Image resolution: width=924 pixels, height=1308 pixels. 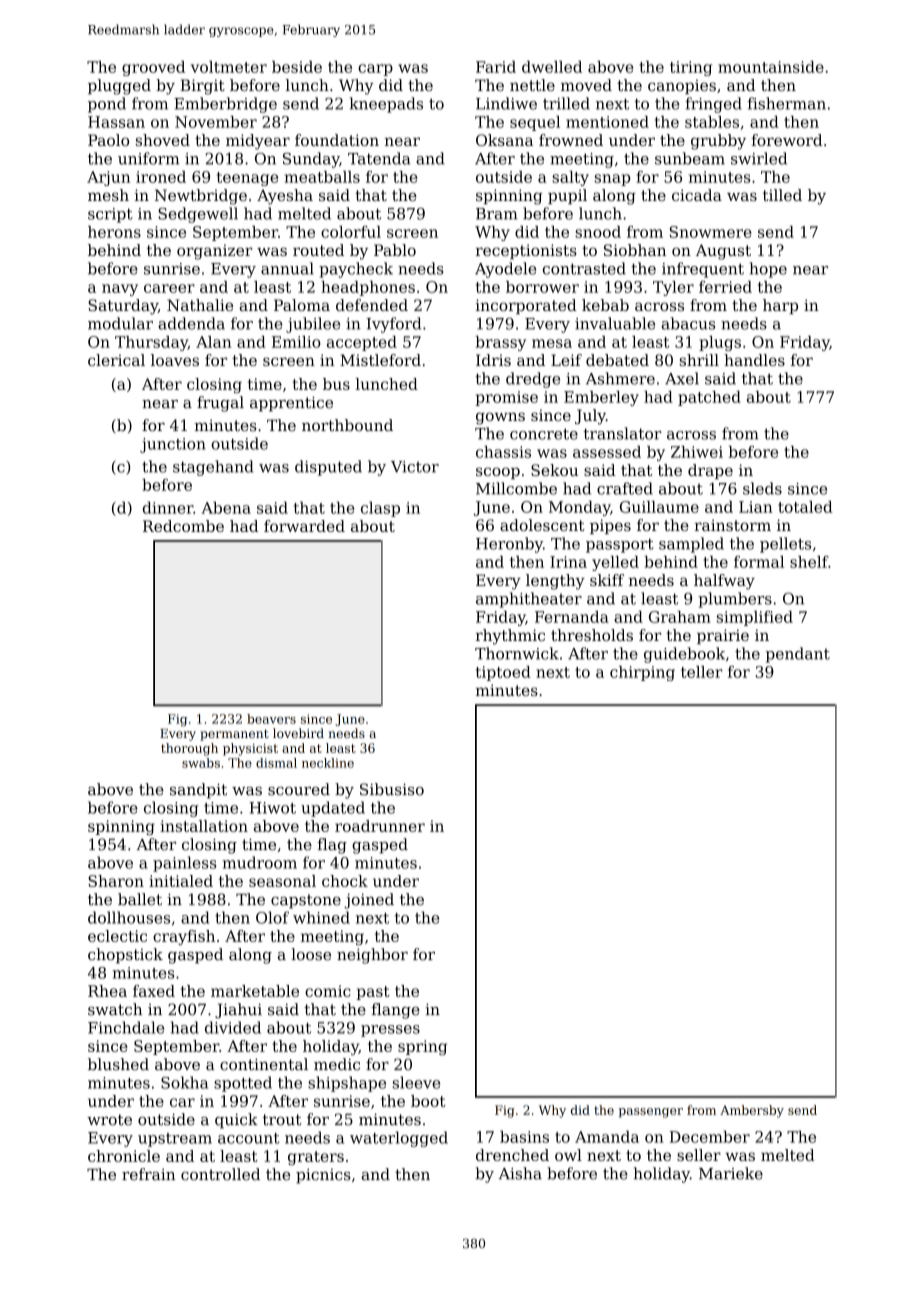 What do you see at coordinates (786, 103) in the page?
I see `fisherman` at bounding box center [786, 103].
